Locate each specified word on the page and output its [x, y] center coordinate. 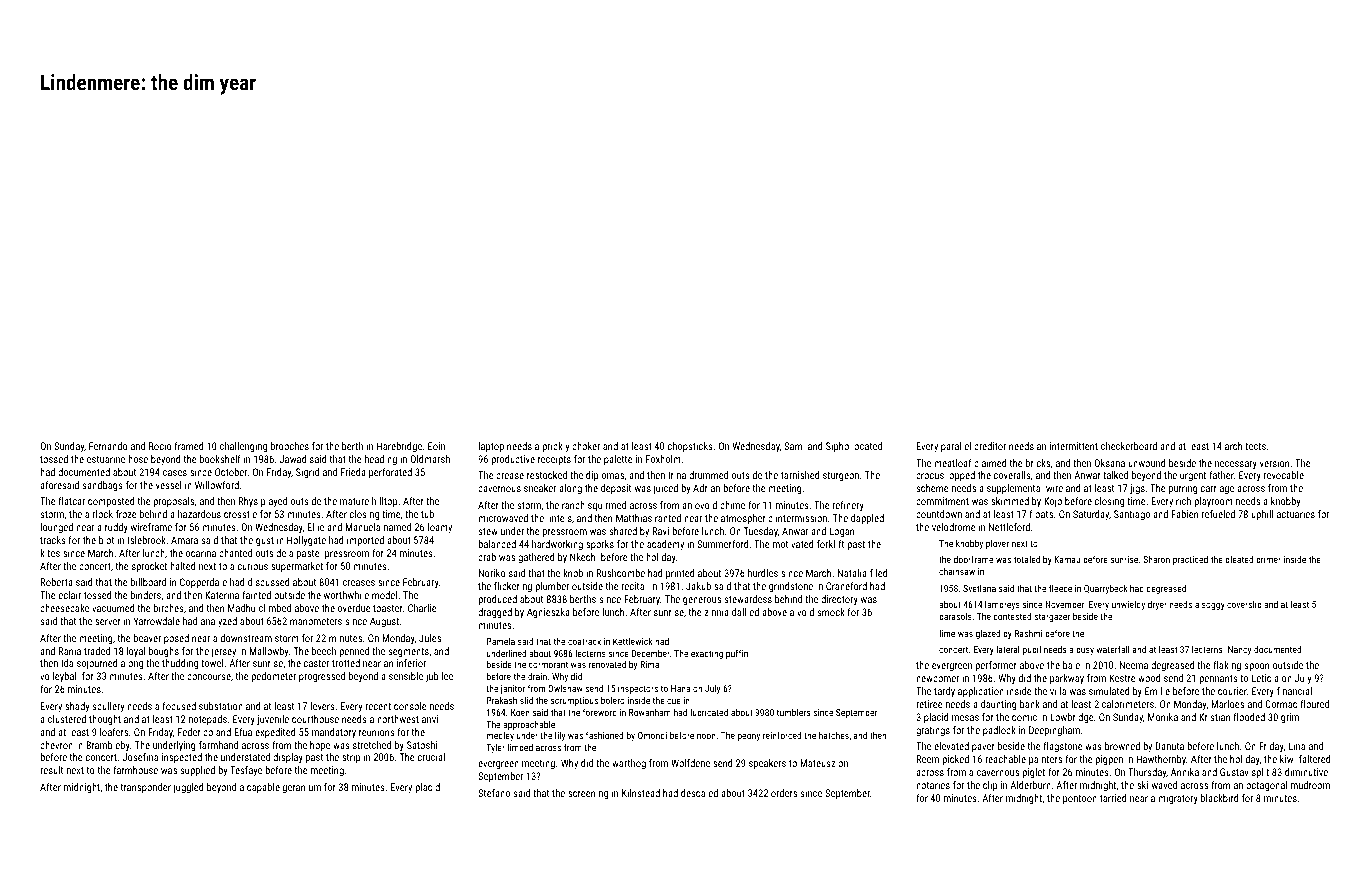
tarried [1113, 798]
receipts [554, 460]
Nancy [1239, 650]
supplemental [1015, 489]
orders [784, 793]
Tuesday [760, 532]
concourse [209, 677]
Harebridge [399, 447]
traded [97, 651]
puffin [737, 654]
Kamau [1067, 559]
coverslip [1244, 605]
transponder [146, 788]
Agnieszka [548, 613]
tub [427, 514]
